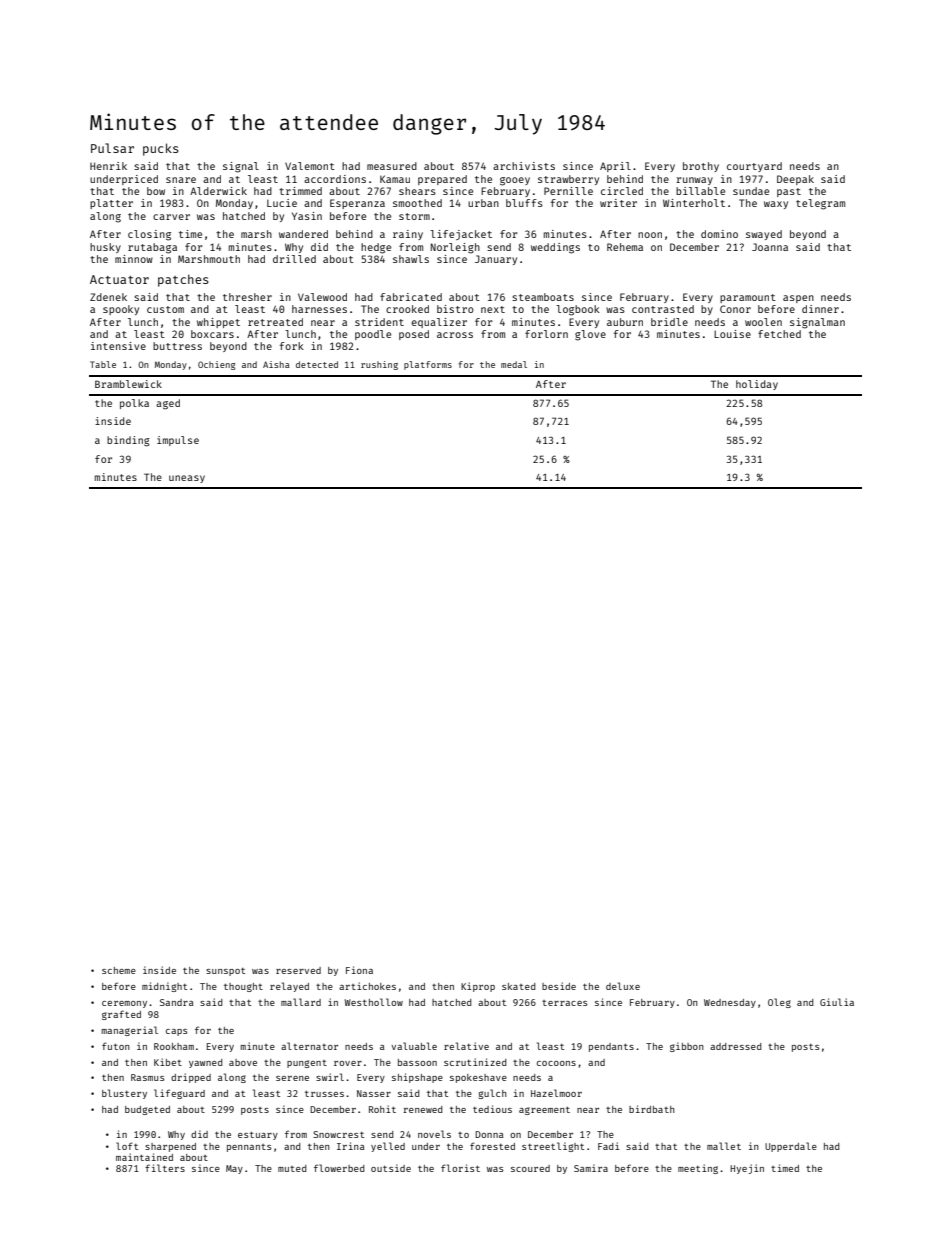 The width and height of the screenshot is (952, 1233). Describe the element at coordinates (754, 167) in the screenshot. I see `courtyard` at that location.
